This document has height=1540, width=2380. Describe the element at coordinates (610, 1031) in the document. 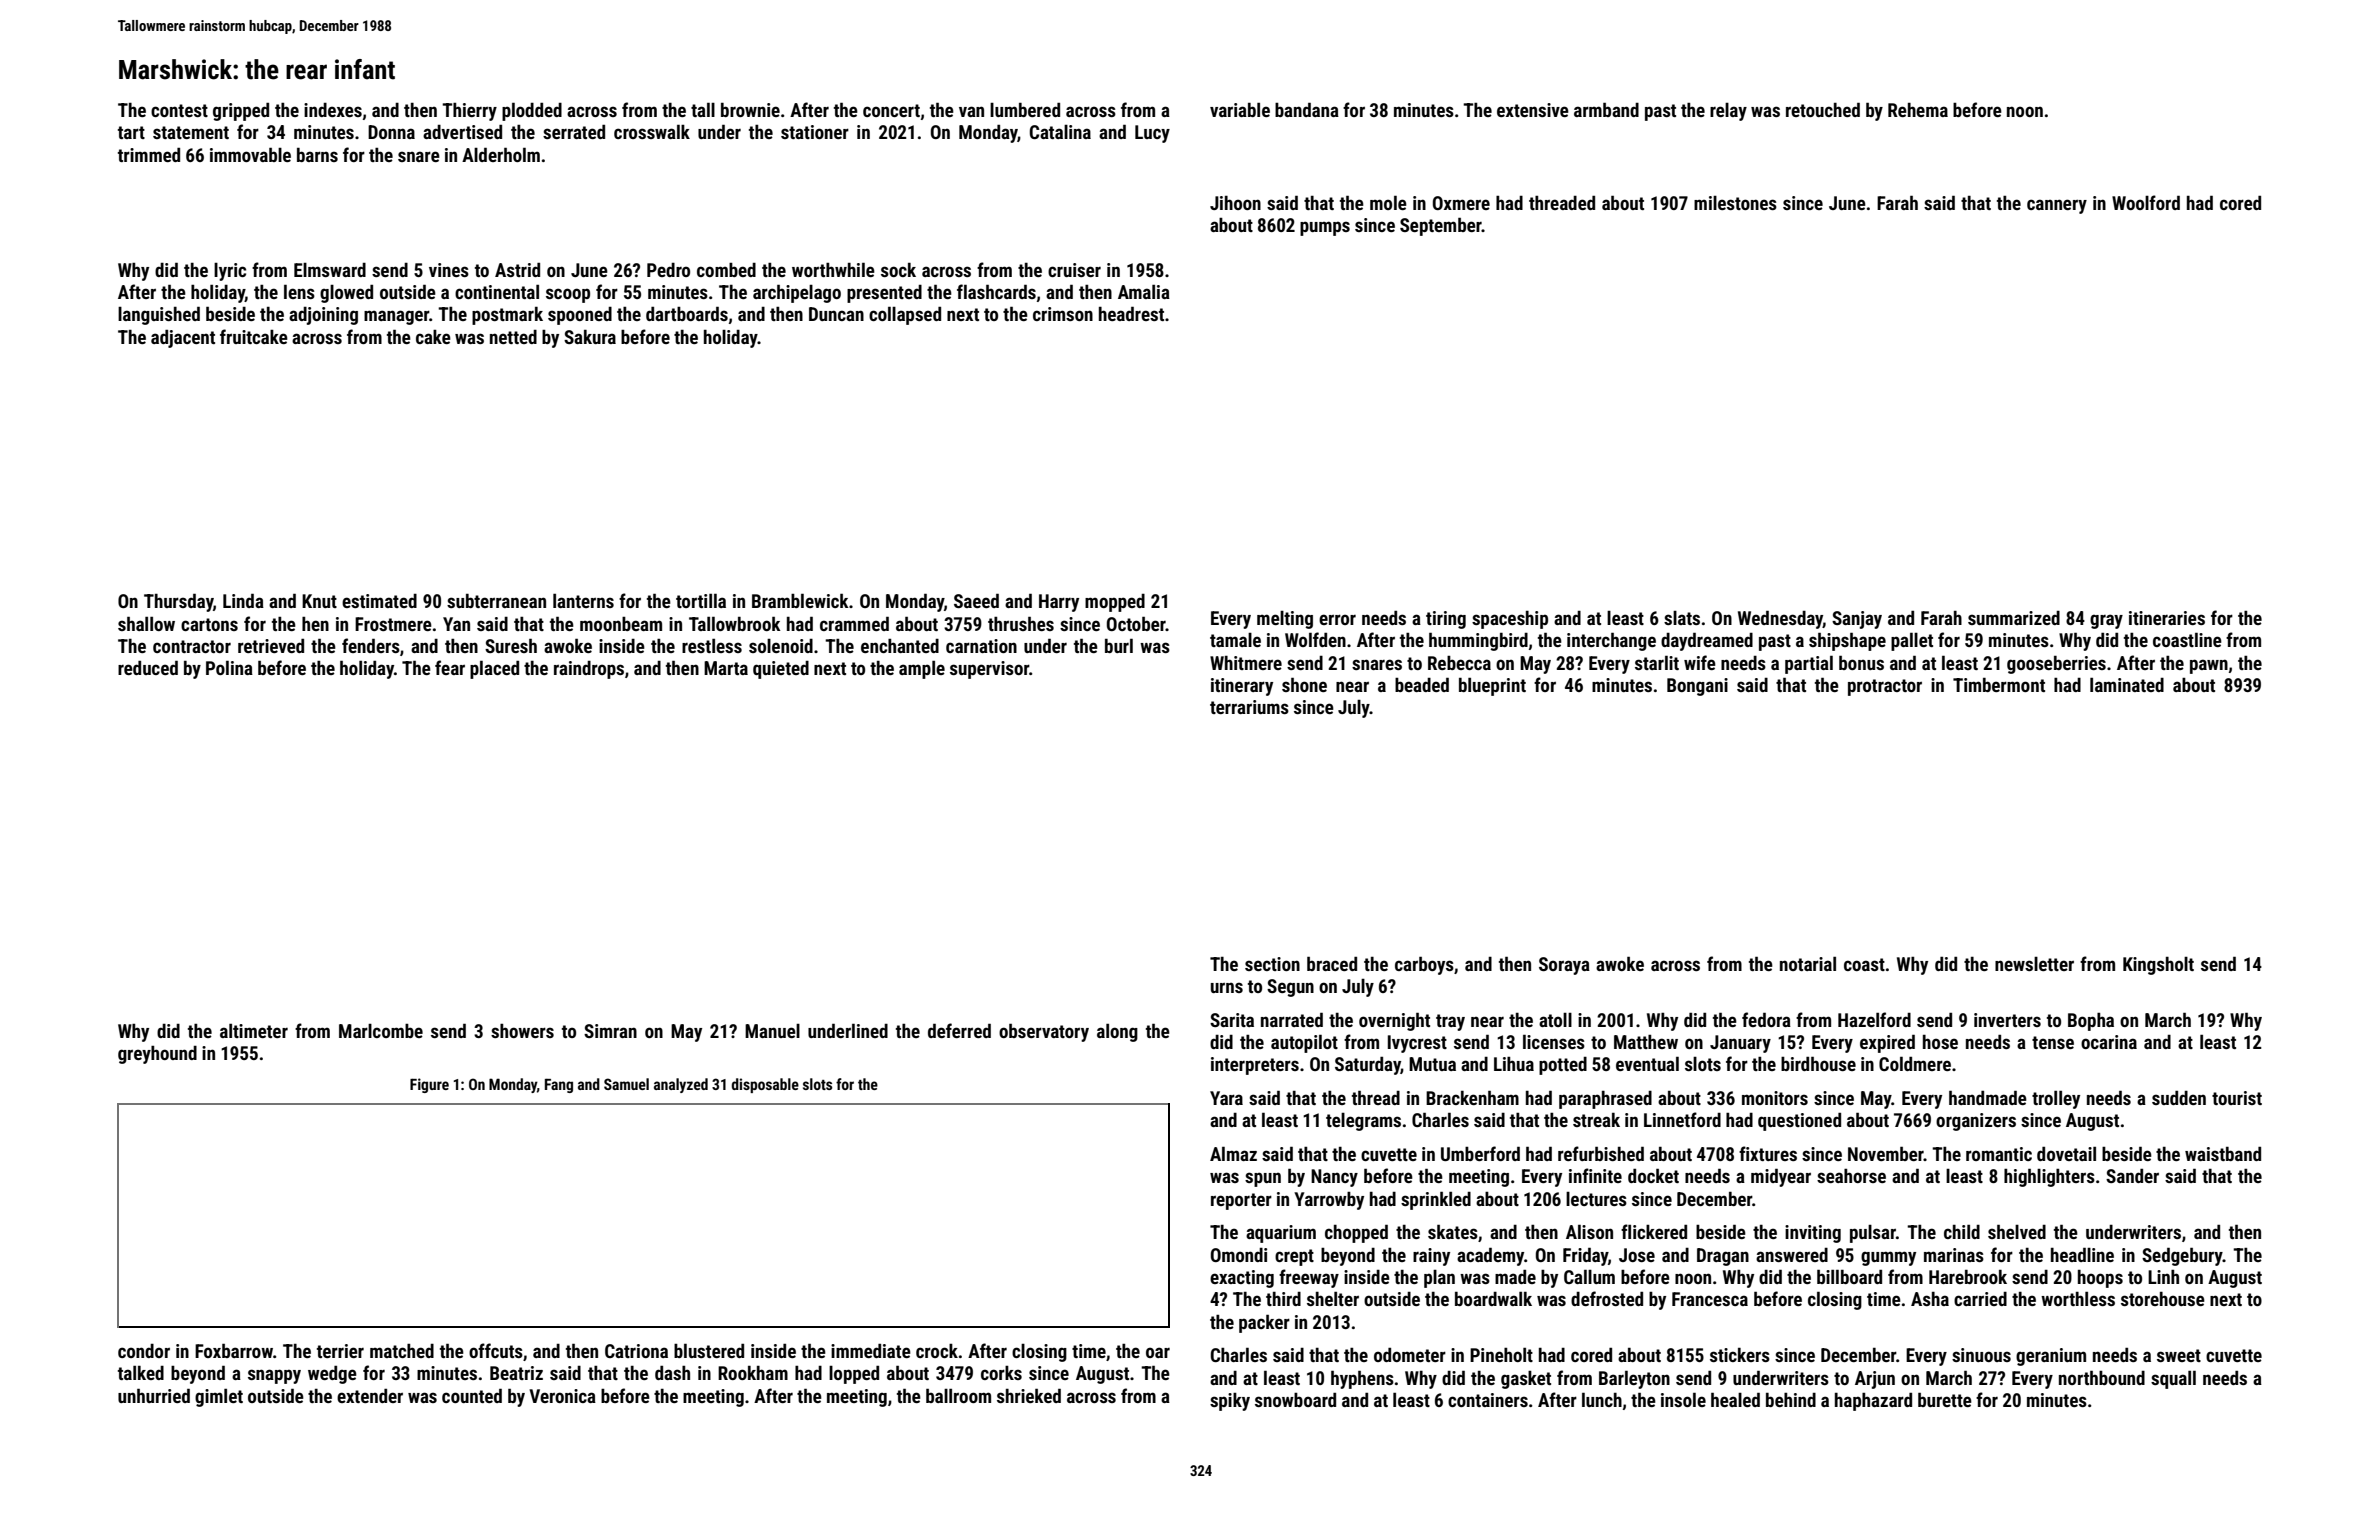

I see `Simran` at that location.
